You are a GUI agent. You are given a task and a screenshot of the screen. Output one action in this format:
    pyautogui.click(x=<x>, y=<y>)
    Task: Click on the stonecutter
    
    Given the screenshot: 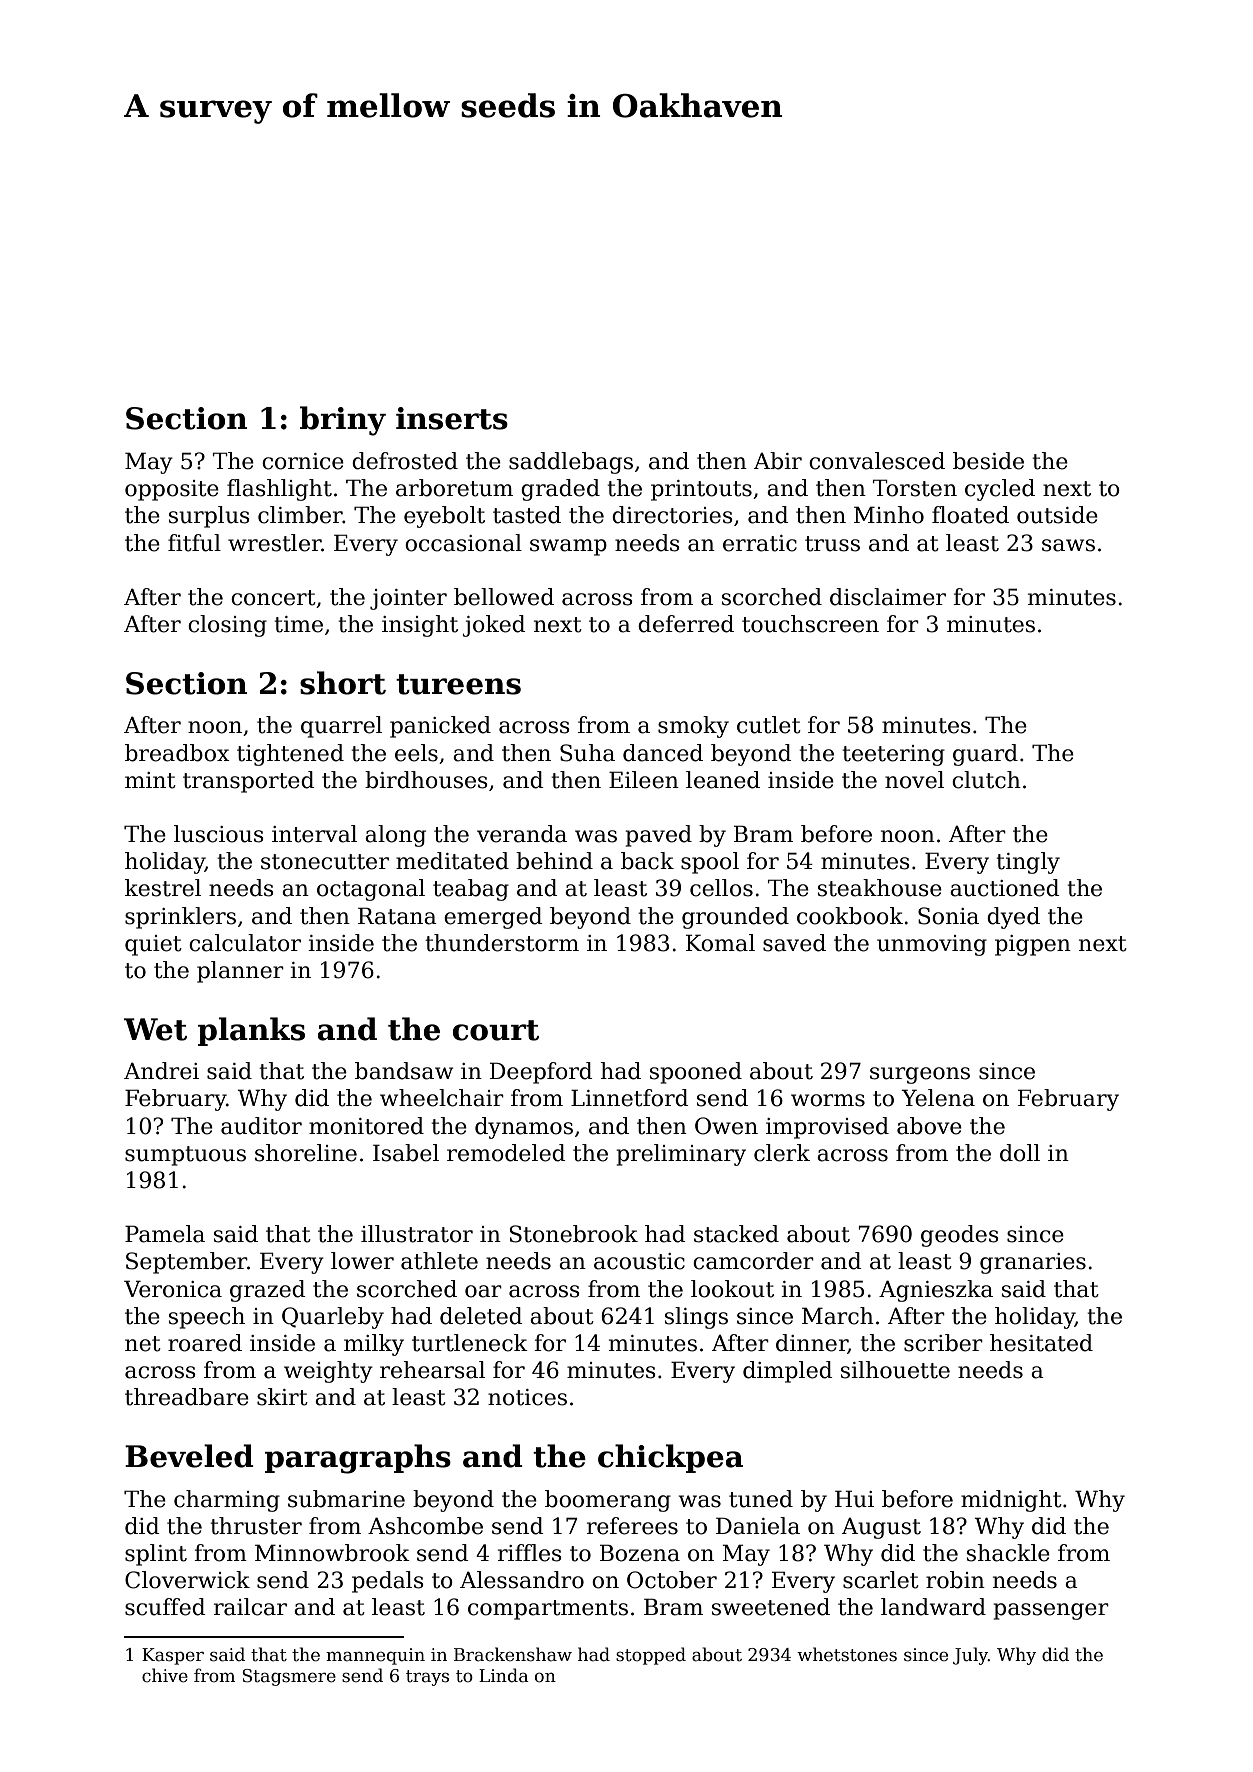 What is the action you would take?
    pyautogui.click(x=325, y=862)
